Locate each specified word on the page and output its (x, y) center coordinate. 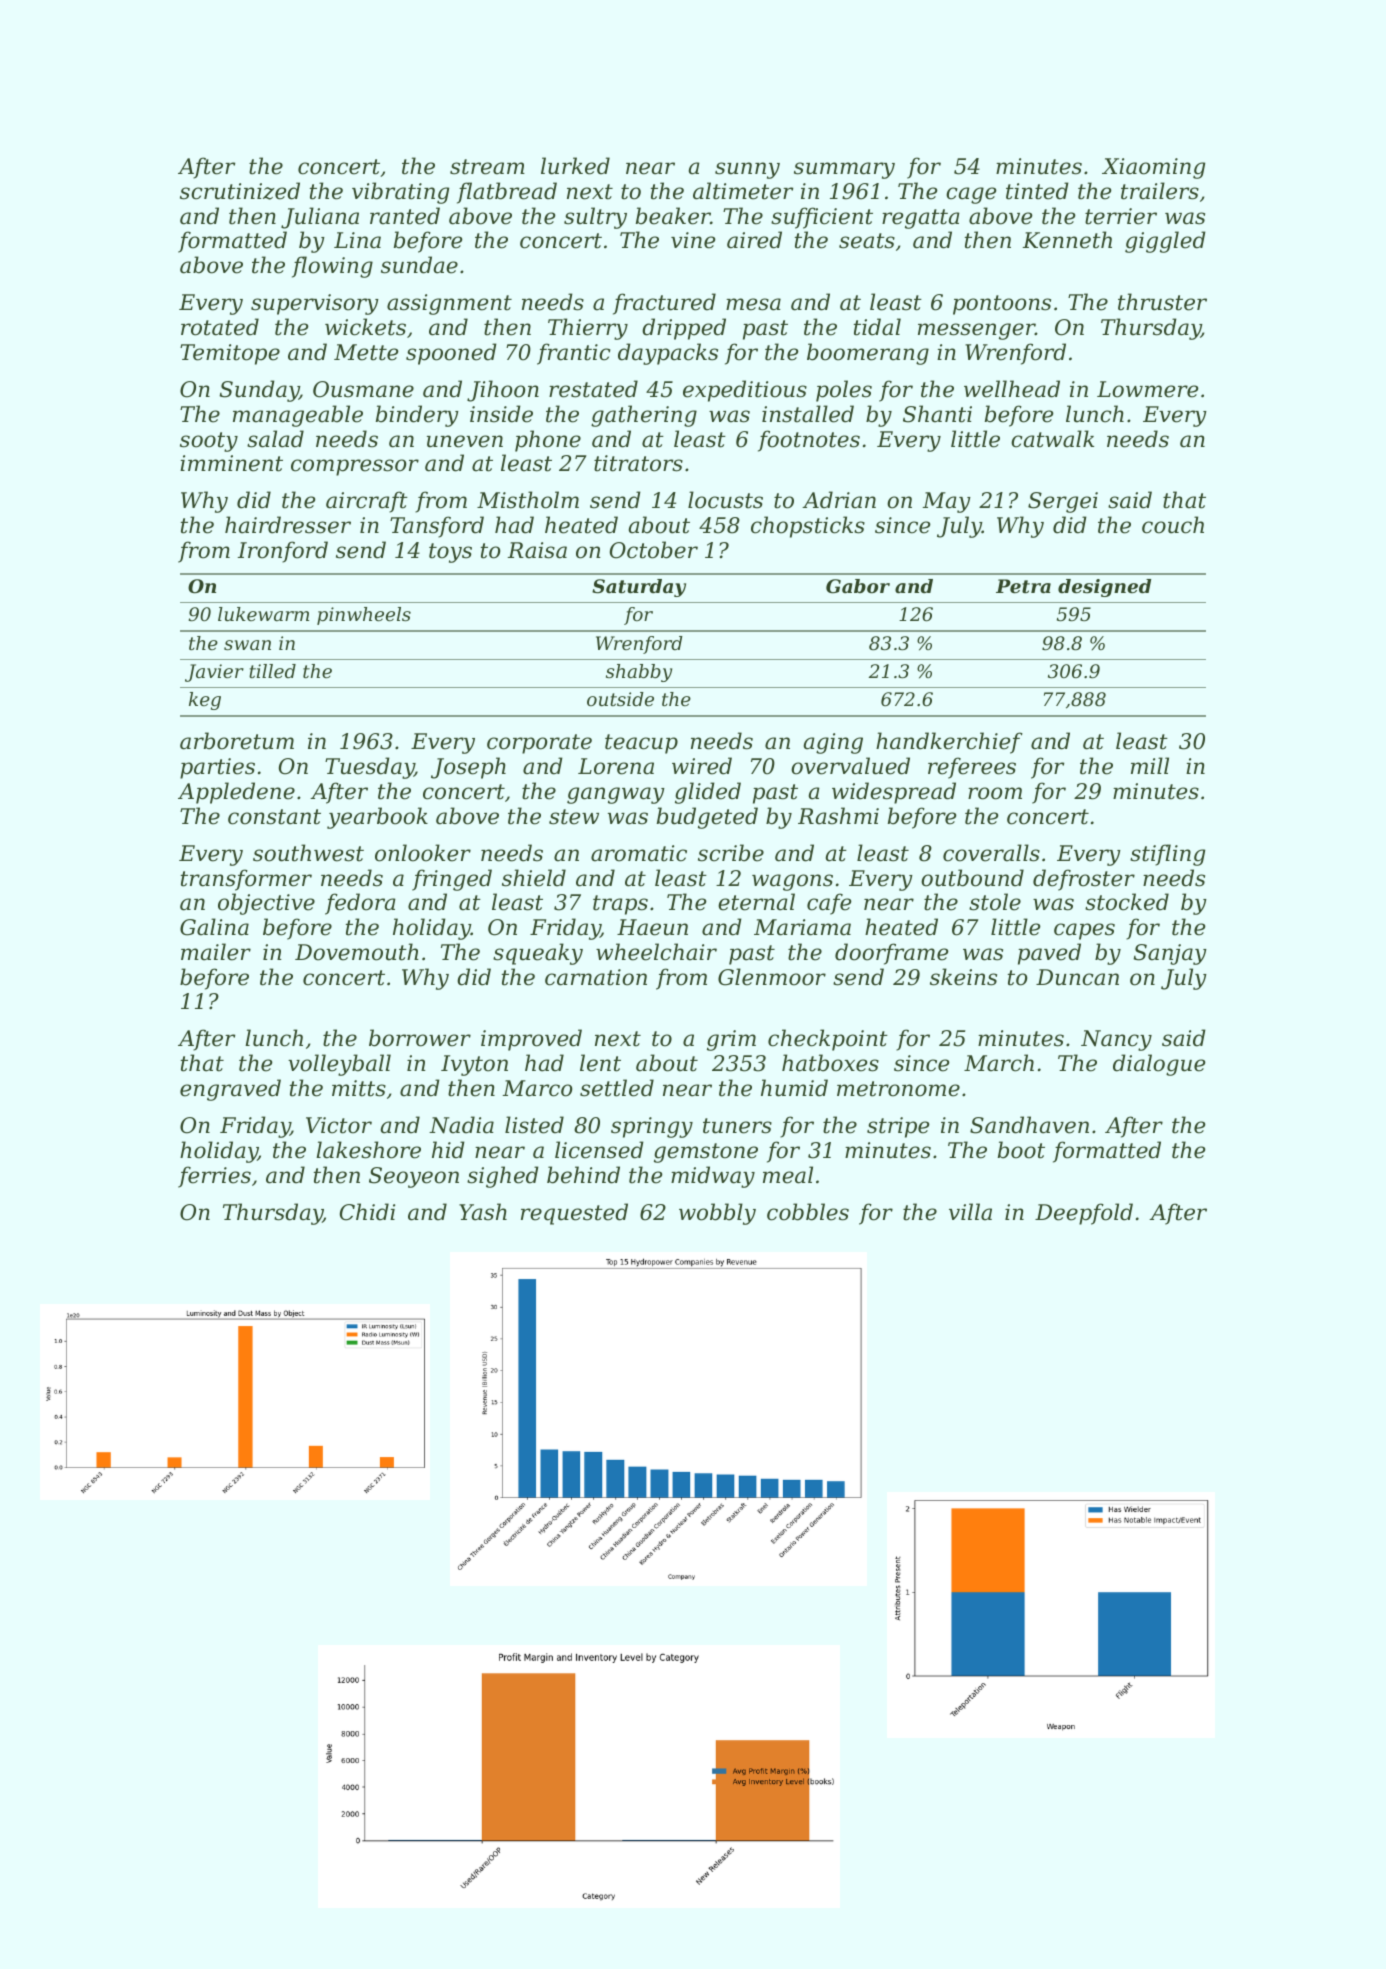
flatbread (507, 193)
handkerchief (949, 743)
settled (617, 1088)
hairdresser (288, 525)
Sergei (1063, 502)
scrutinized (240, 191)
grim (731, 1040)
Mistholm (528, 500)
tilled (272, 671)
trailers (1160, 191)
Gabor (858, 586)
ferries (214, 1177)
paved (1049, 954)
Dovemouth (357, 952)
